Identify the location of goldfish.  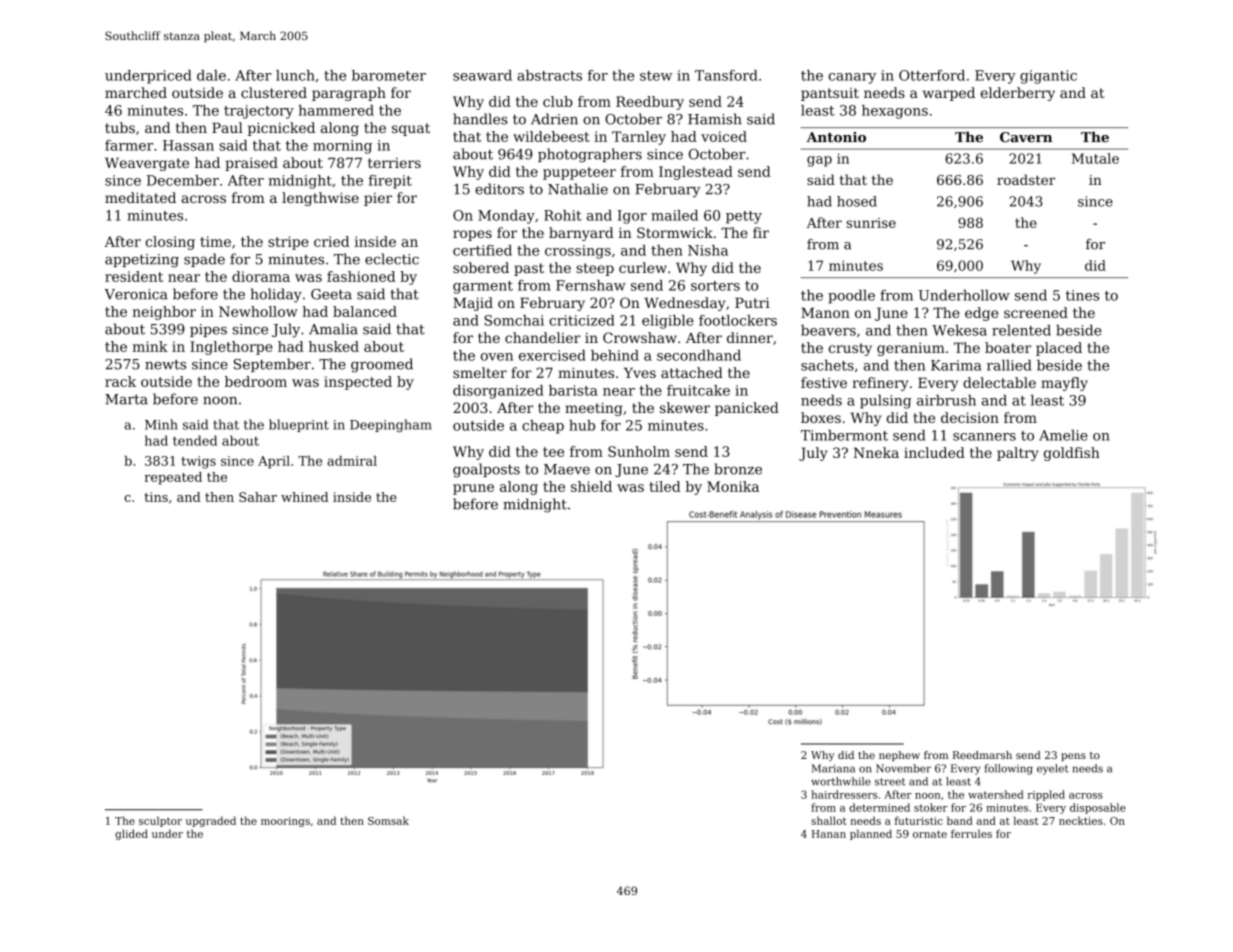
(1072, 454).
